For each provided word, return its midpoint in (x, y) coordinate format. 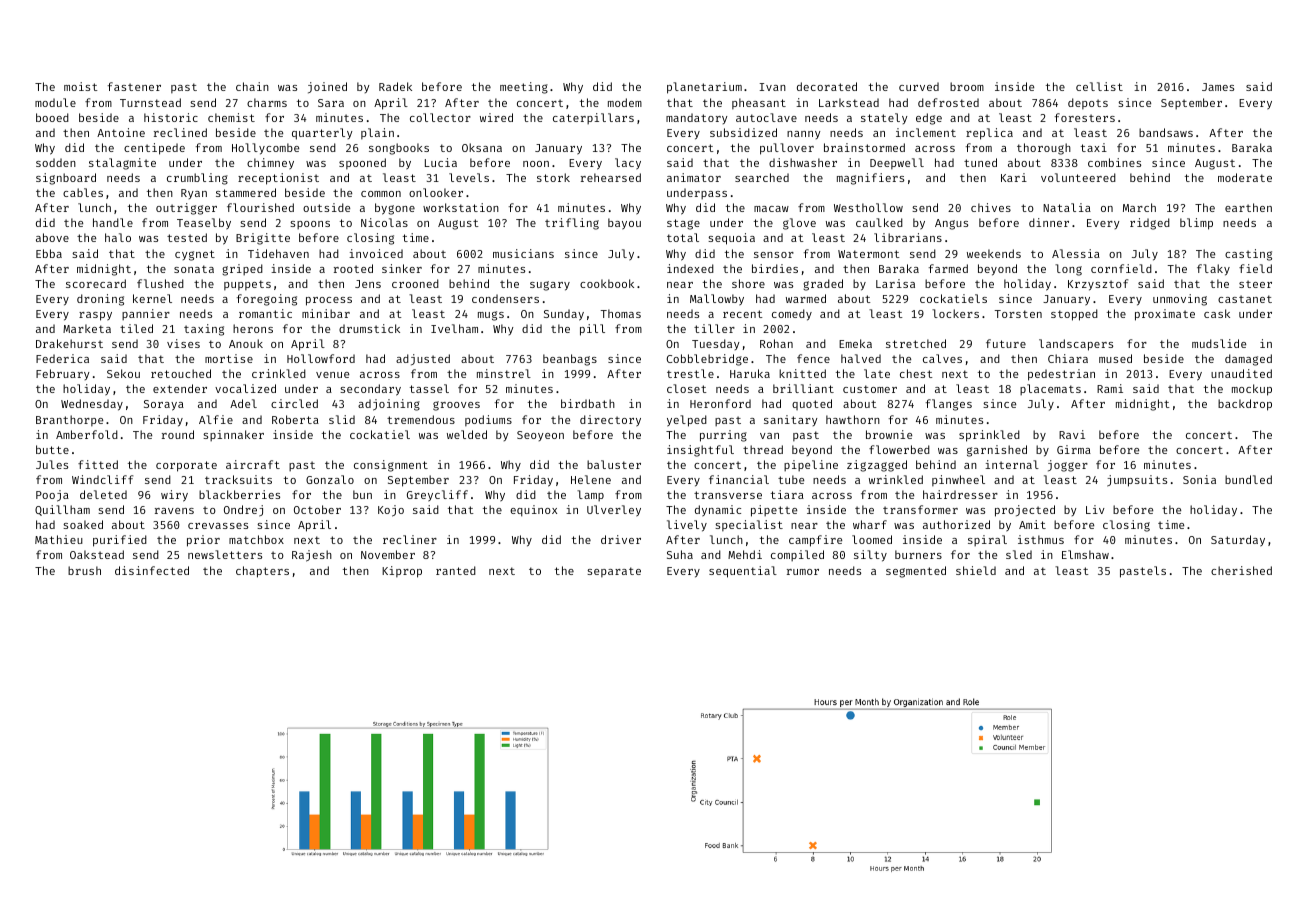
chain (252, 86)
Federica (62, 358)
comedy (792, 315)
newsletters (225, 554)
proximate (1165, 315)
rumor (803, 572)
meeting (524, 88)
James (1218, 87)
